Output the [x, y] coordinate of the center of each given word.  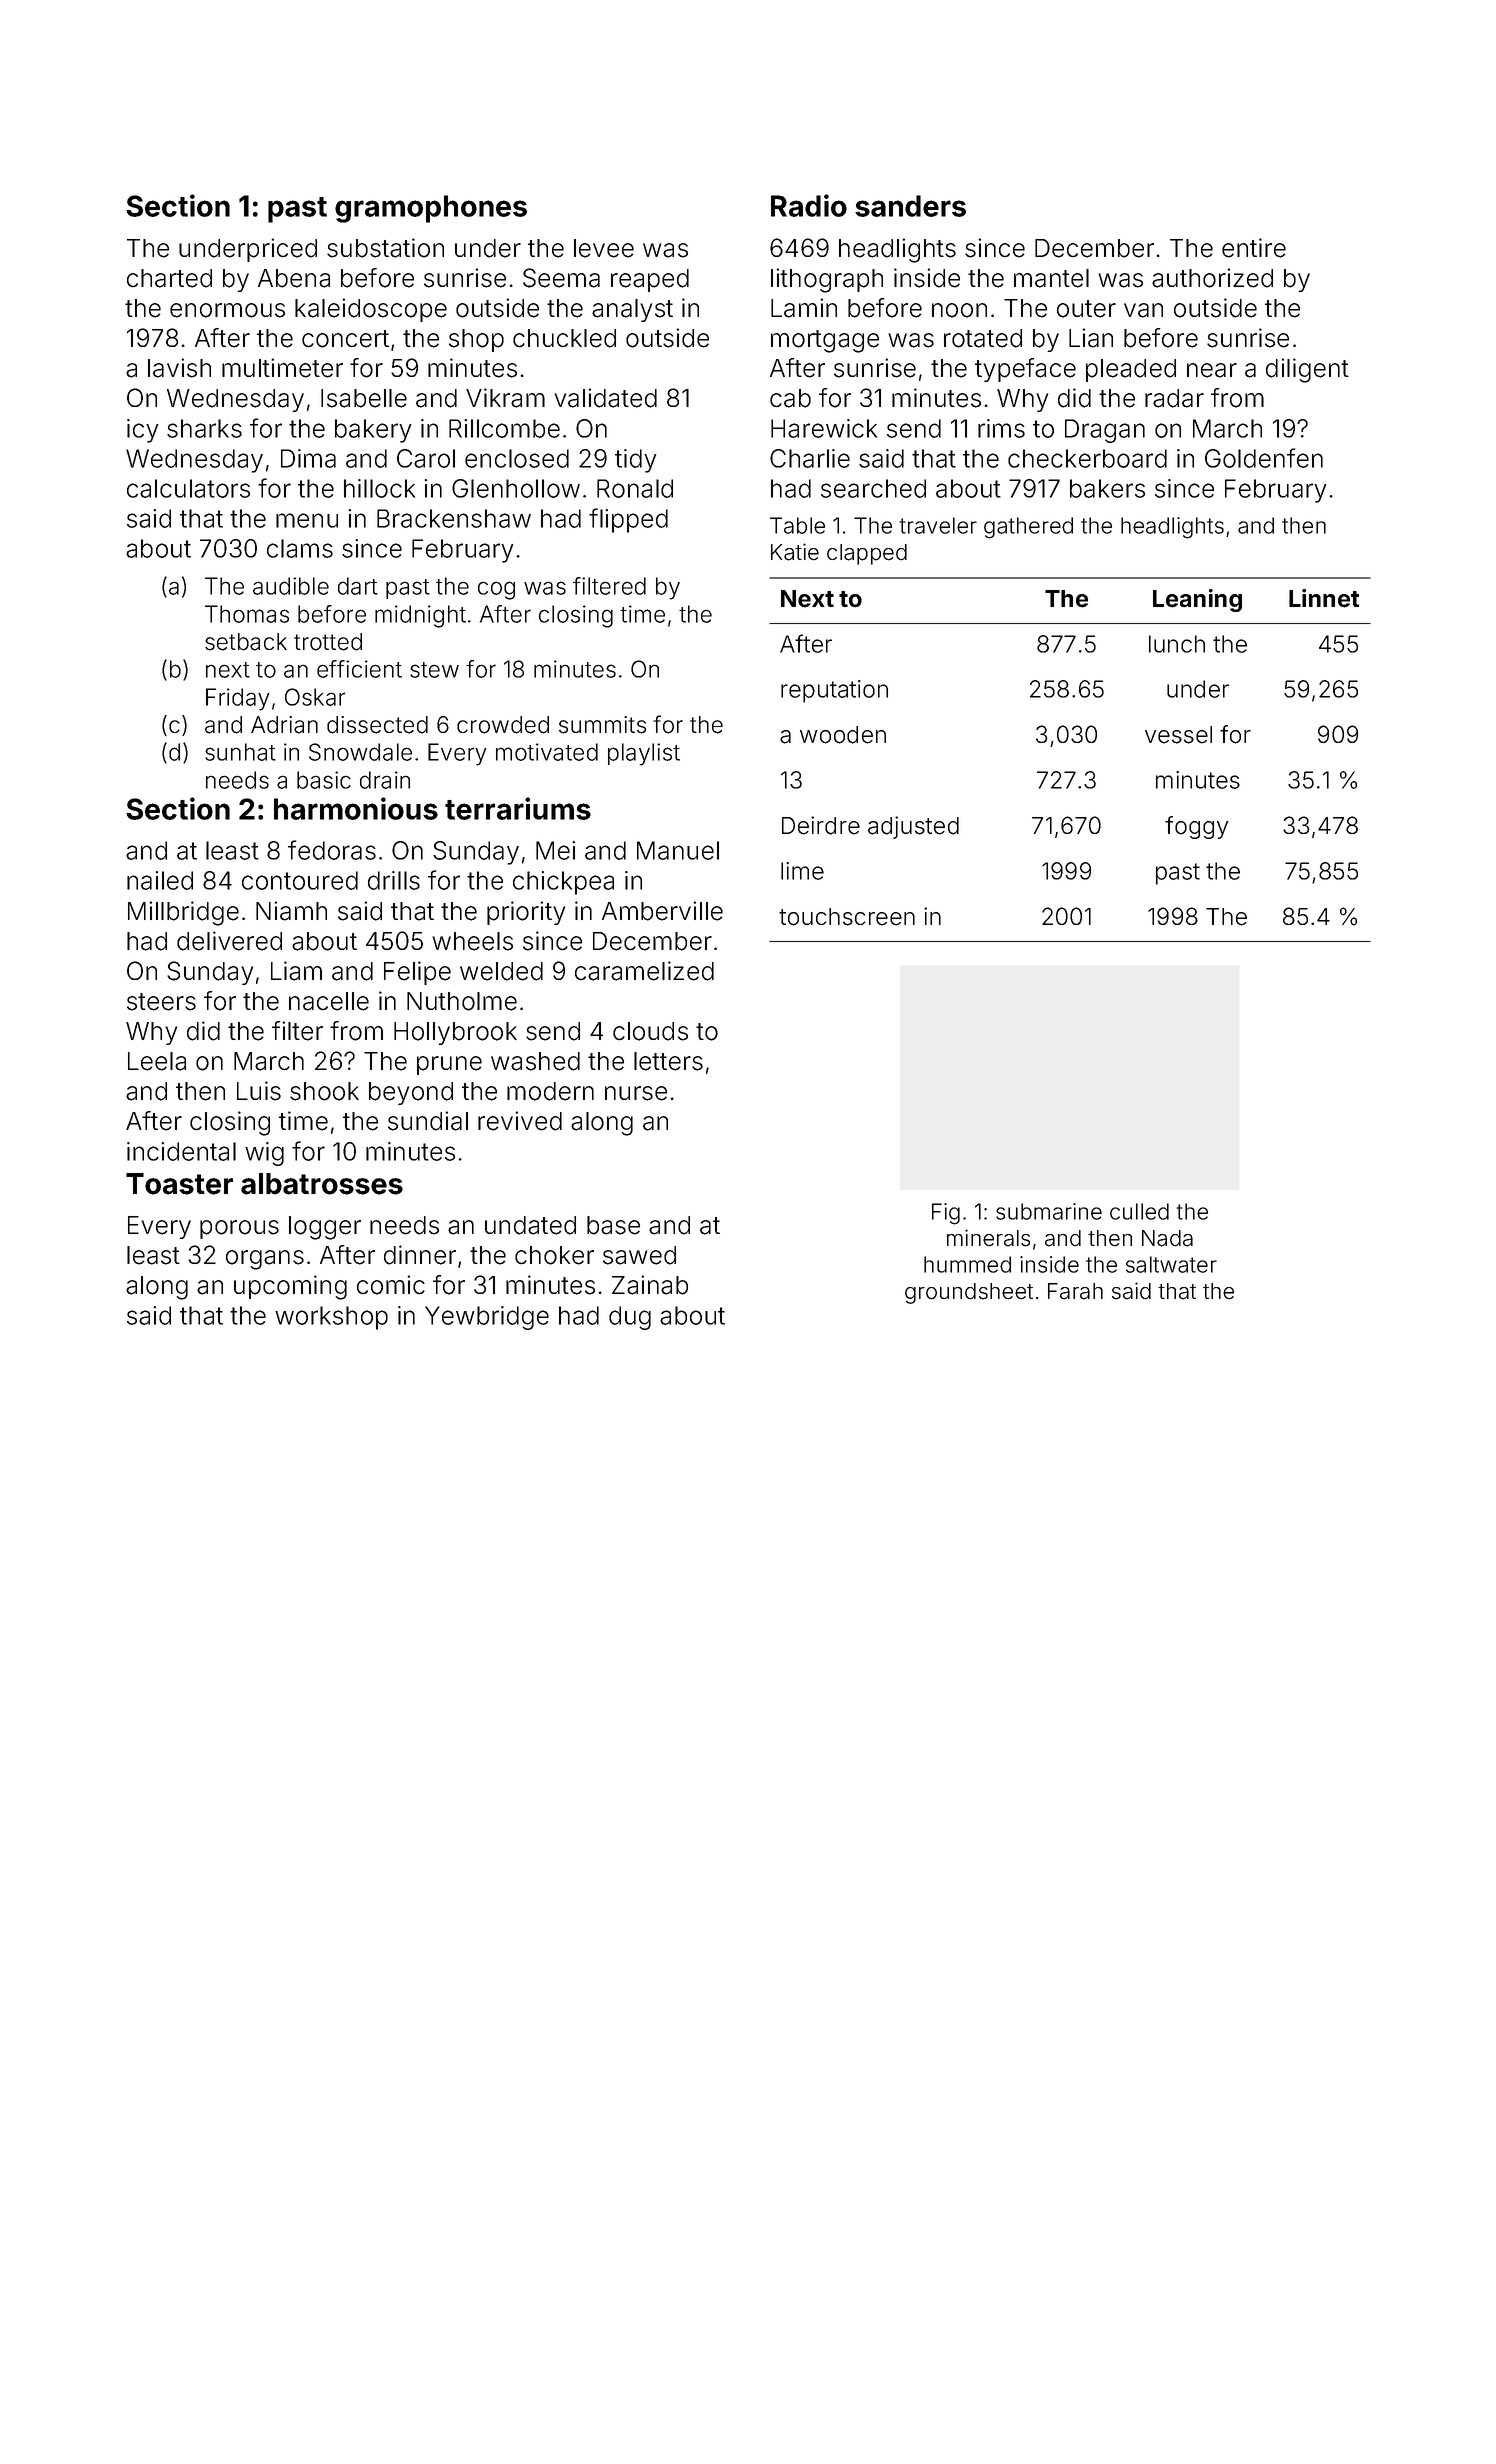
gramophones [431, 209]
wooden [843, 735]
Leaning [1197, 600]
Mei [555, 850]
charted [169, 278]
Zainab [650, 1285]
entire [1254, 248]
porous [239, 1229]
